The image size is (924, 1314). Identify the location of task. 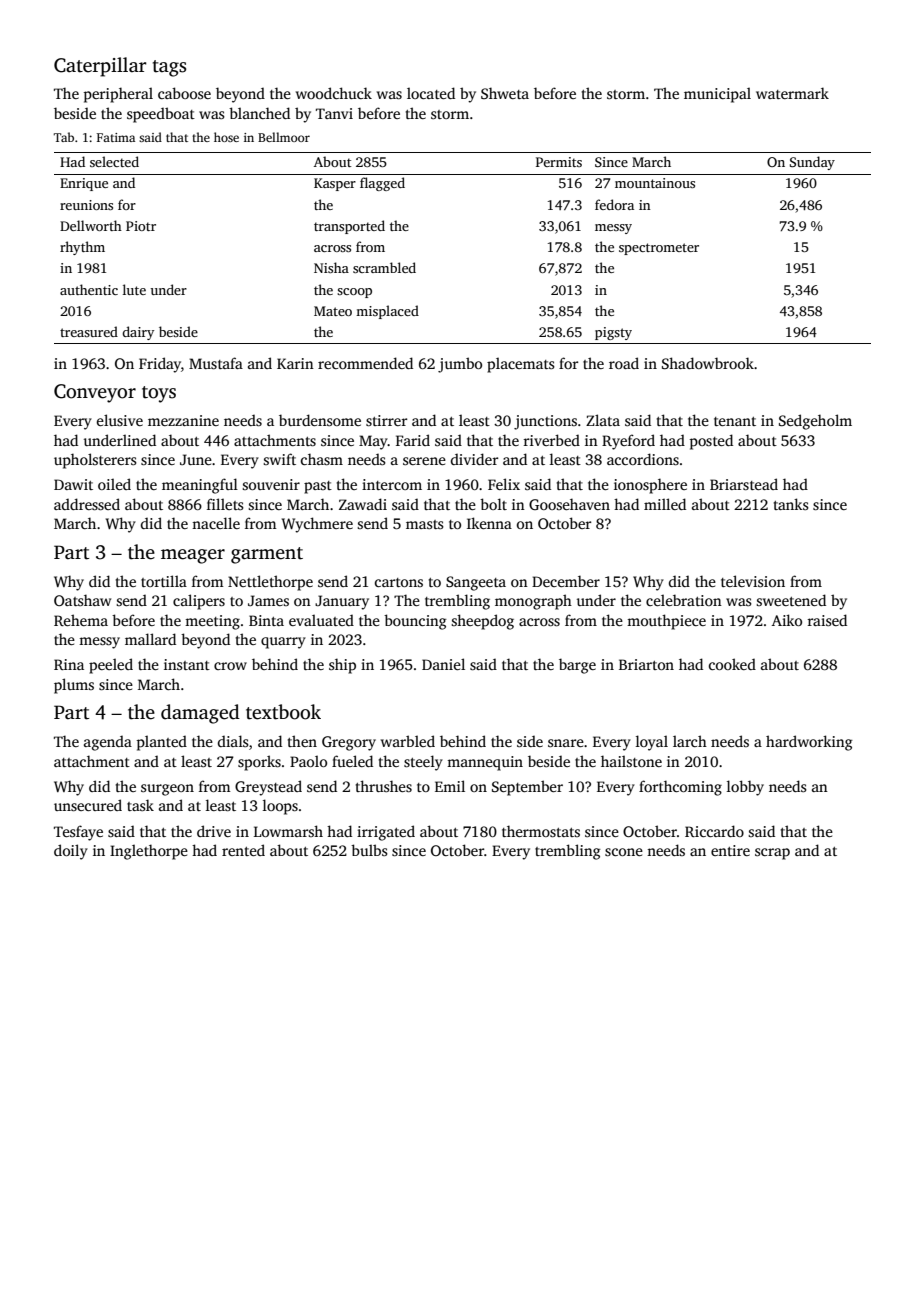
(140, 805).
